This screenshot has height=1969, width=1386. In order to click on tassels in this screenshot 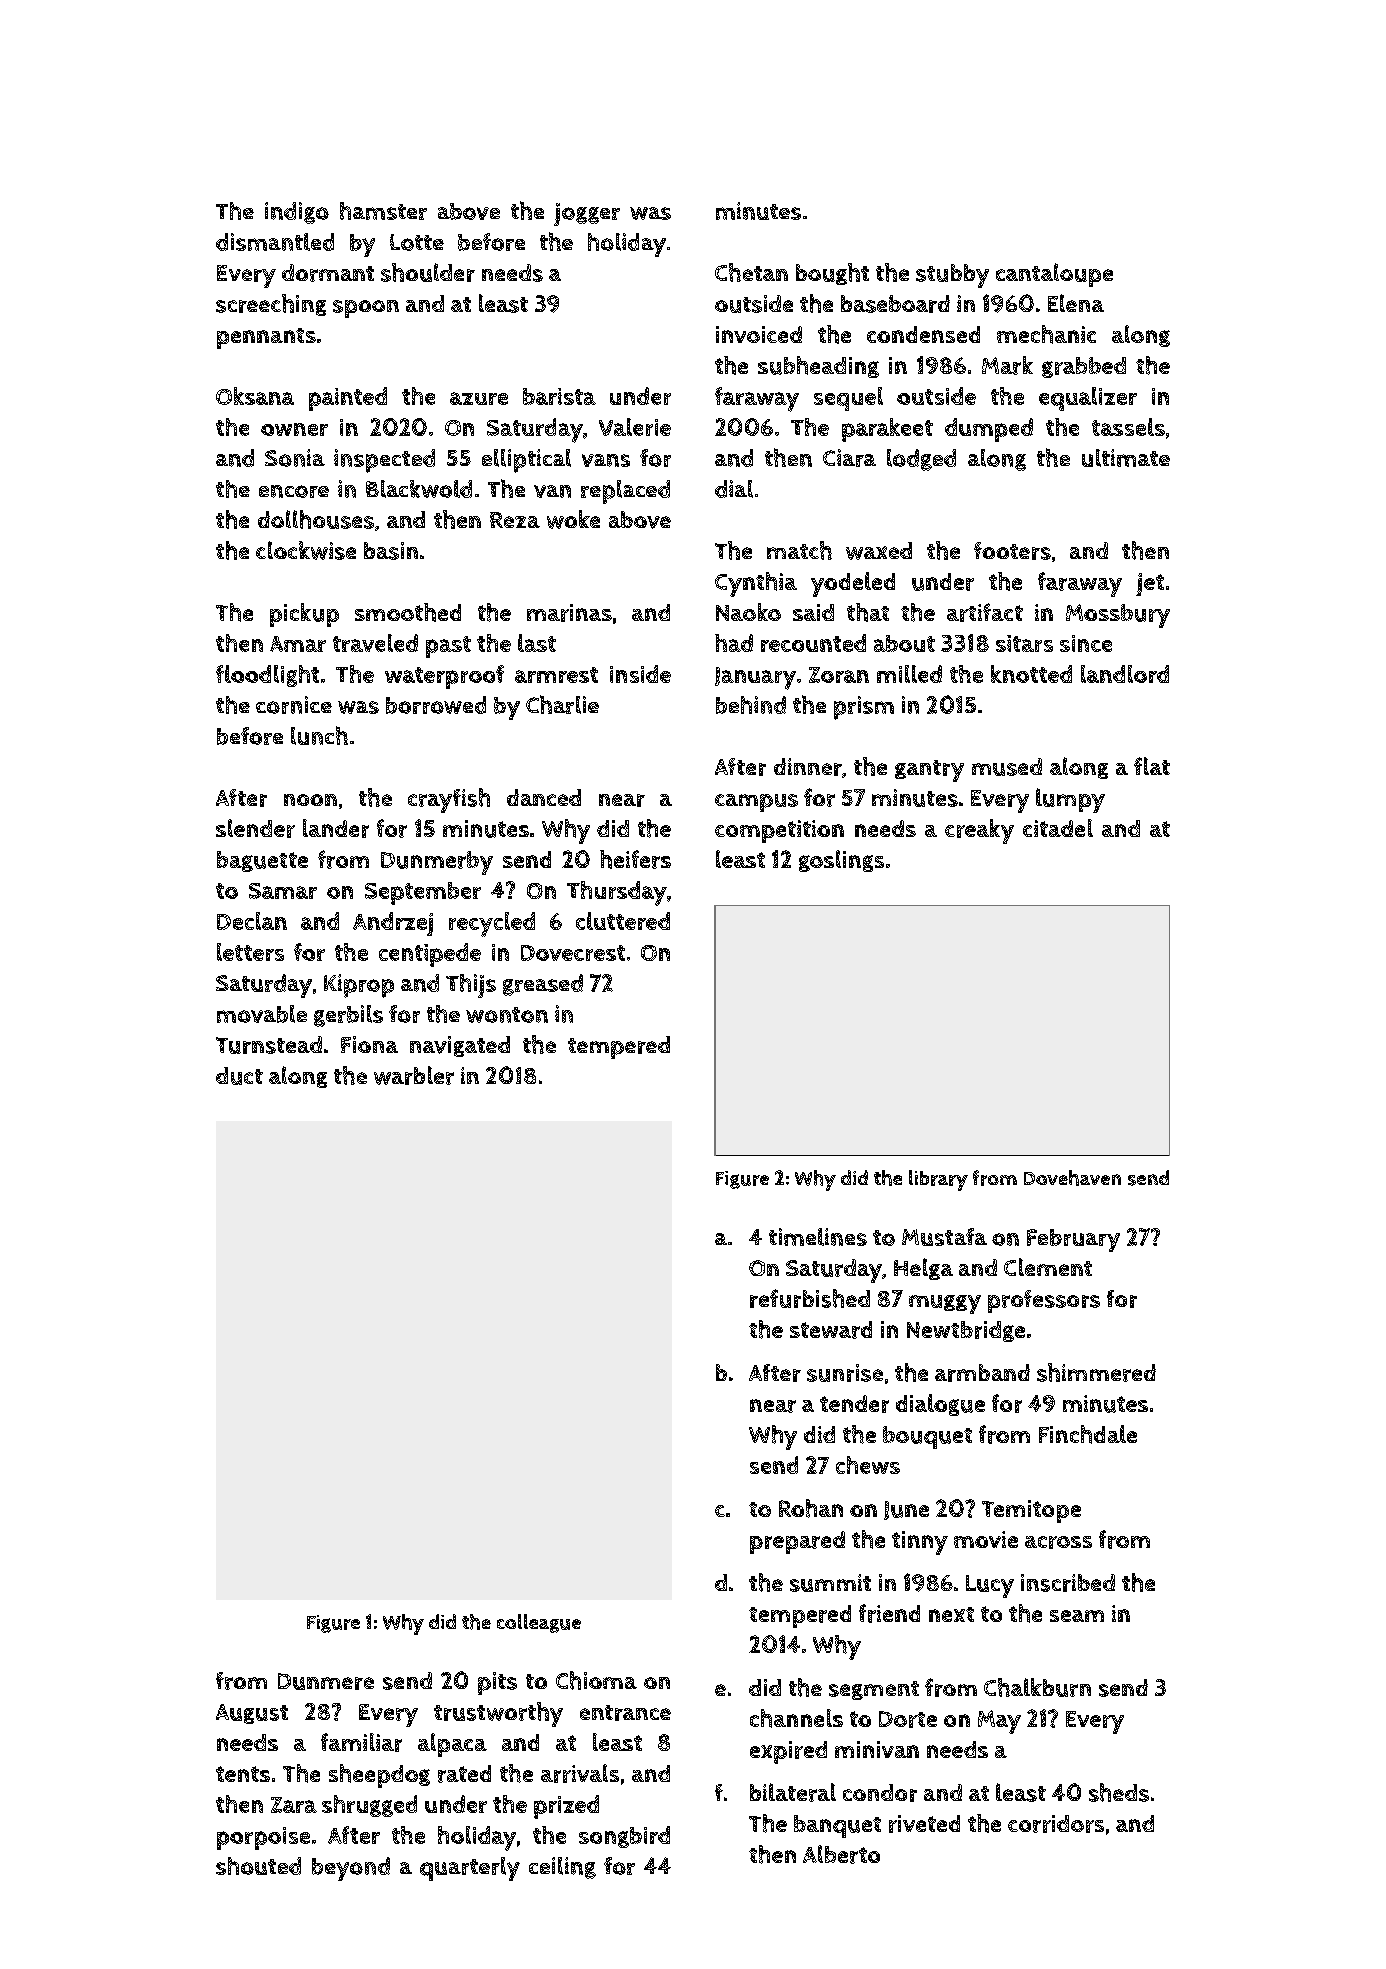, I will do `click(1128, 427)`.
